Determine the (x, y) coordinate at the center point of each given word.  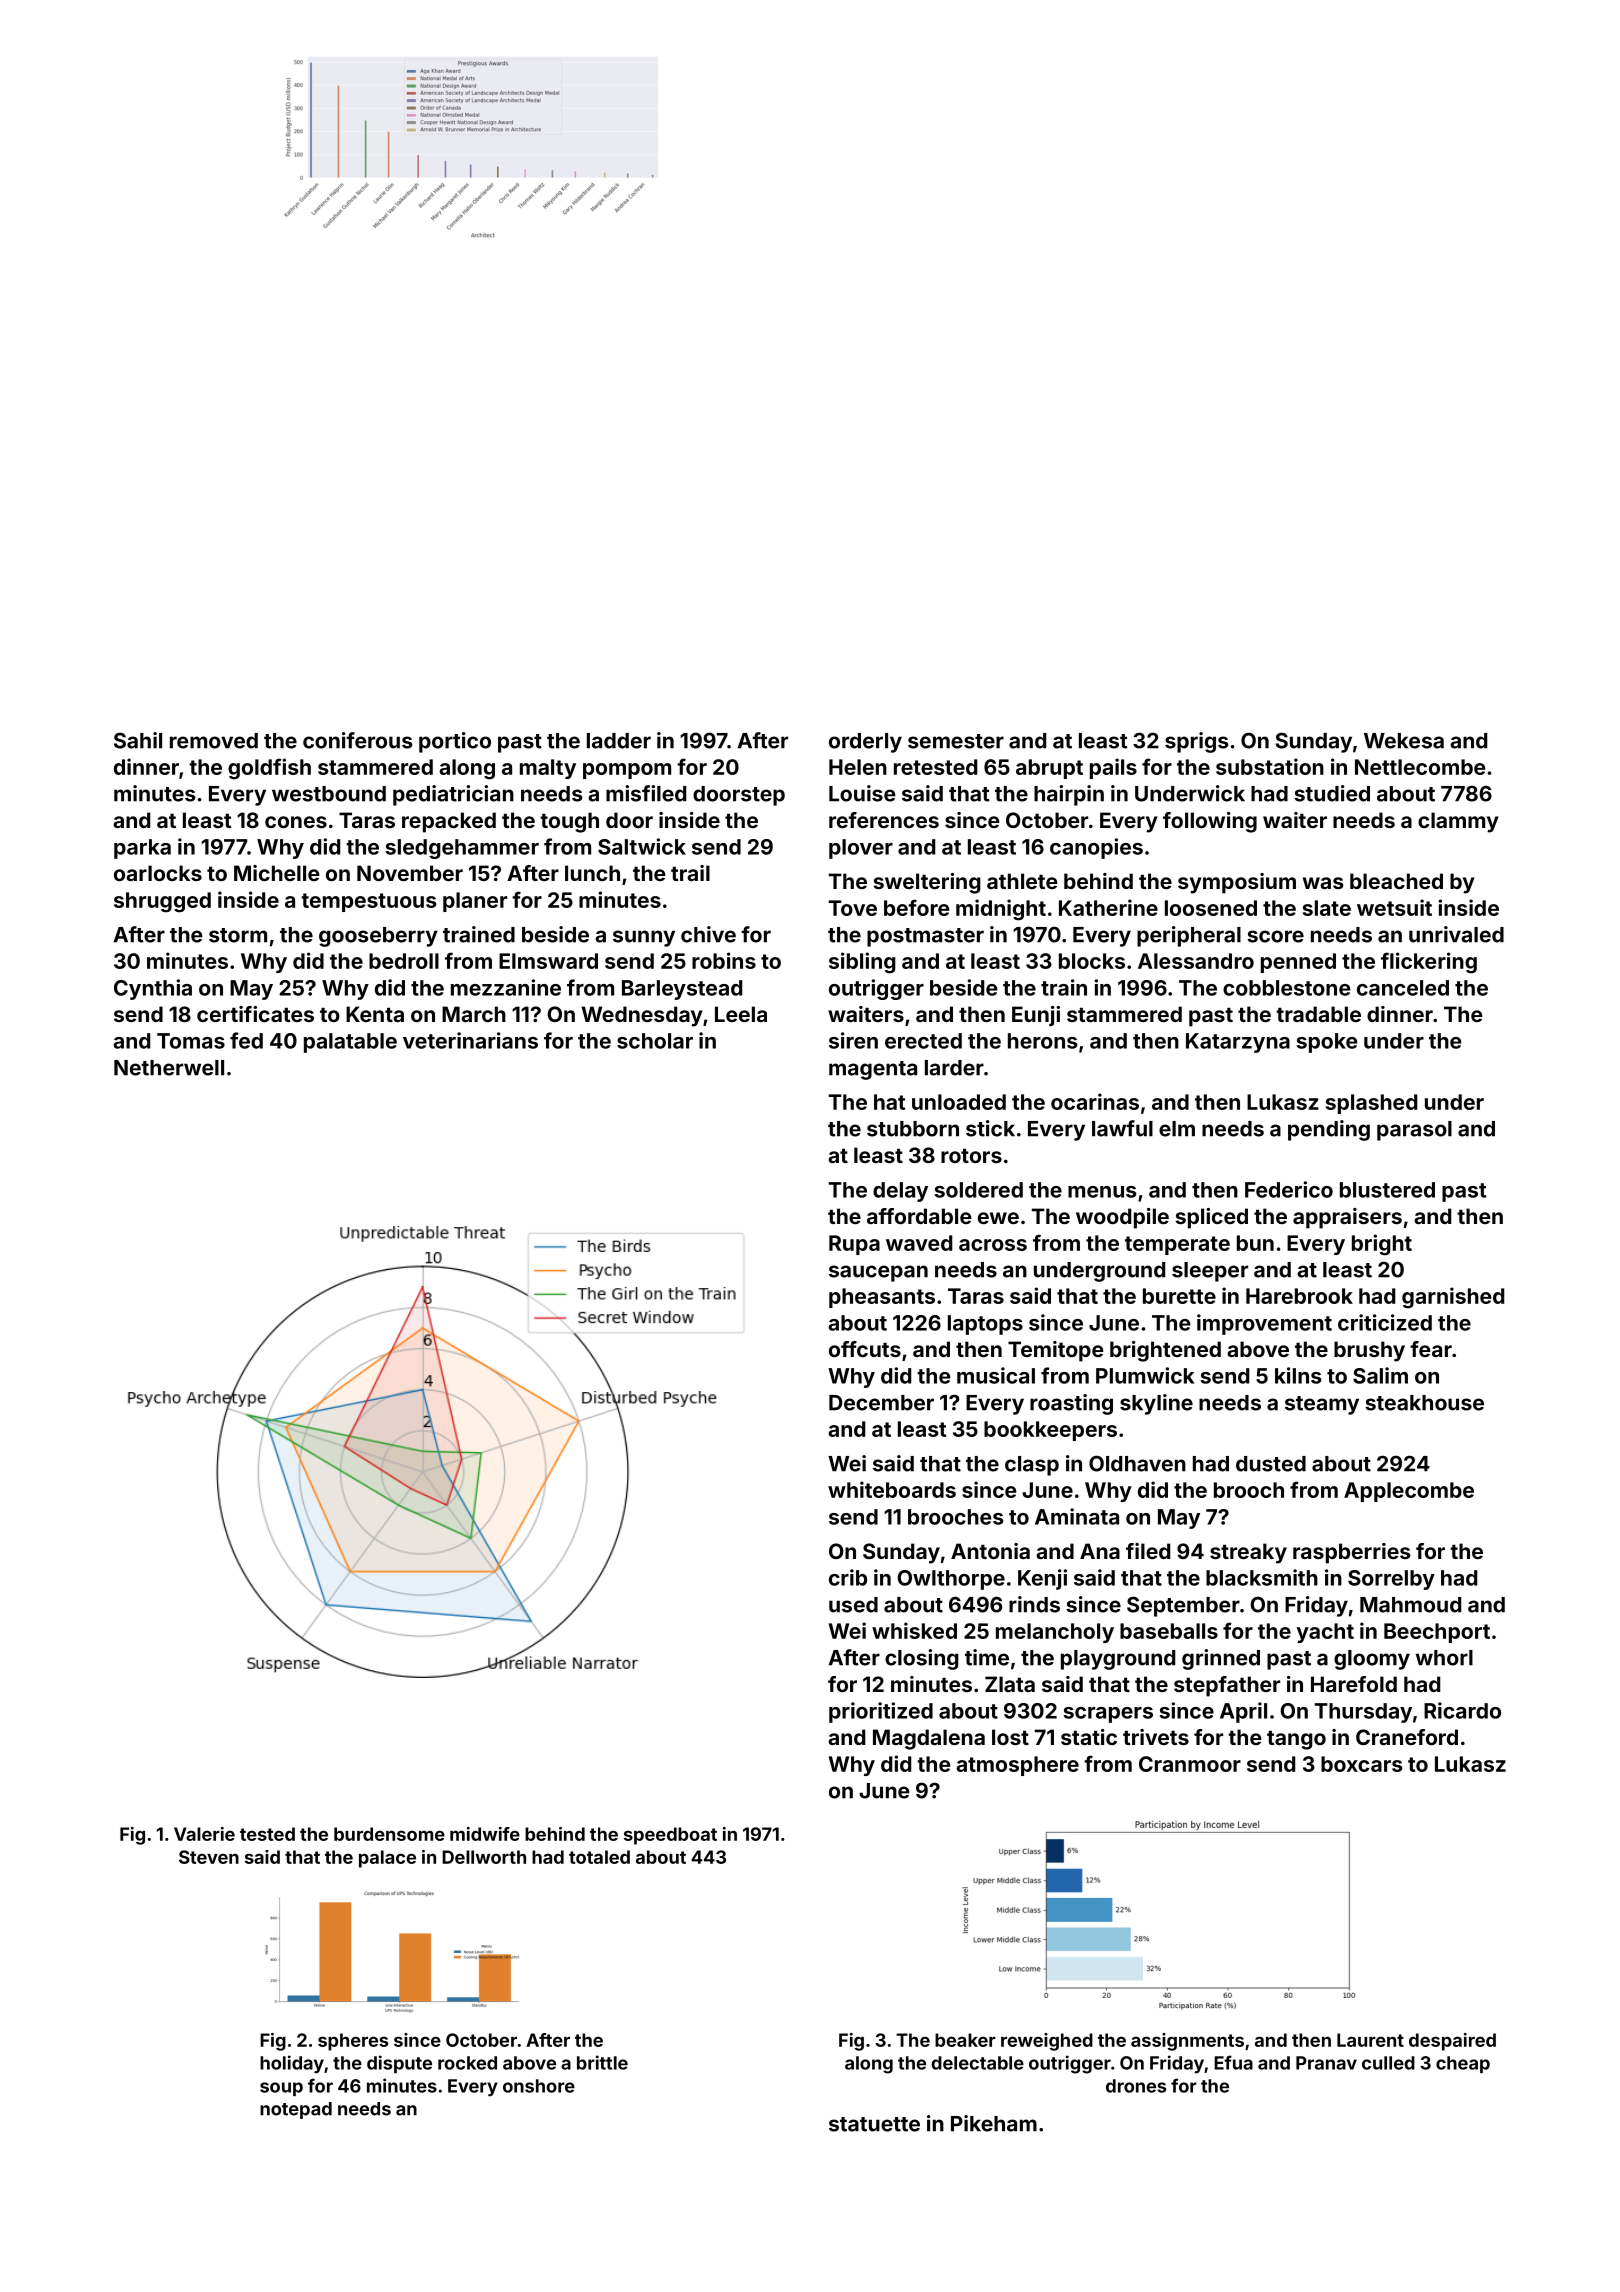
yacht (1325, 1633)
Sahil (138, 740)
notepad (296, 2110)
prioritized (881, 1712)
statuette (874, 2124)
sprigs (1197, 742)
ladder (619, 741)
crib (848, 1577)
